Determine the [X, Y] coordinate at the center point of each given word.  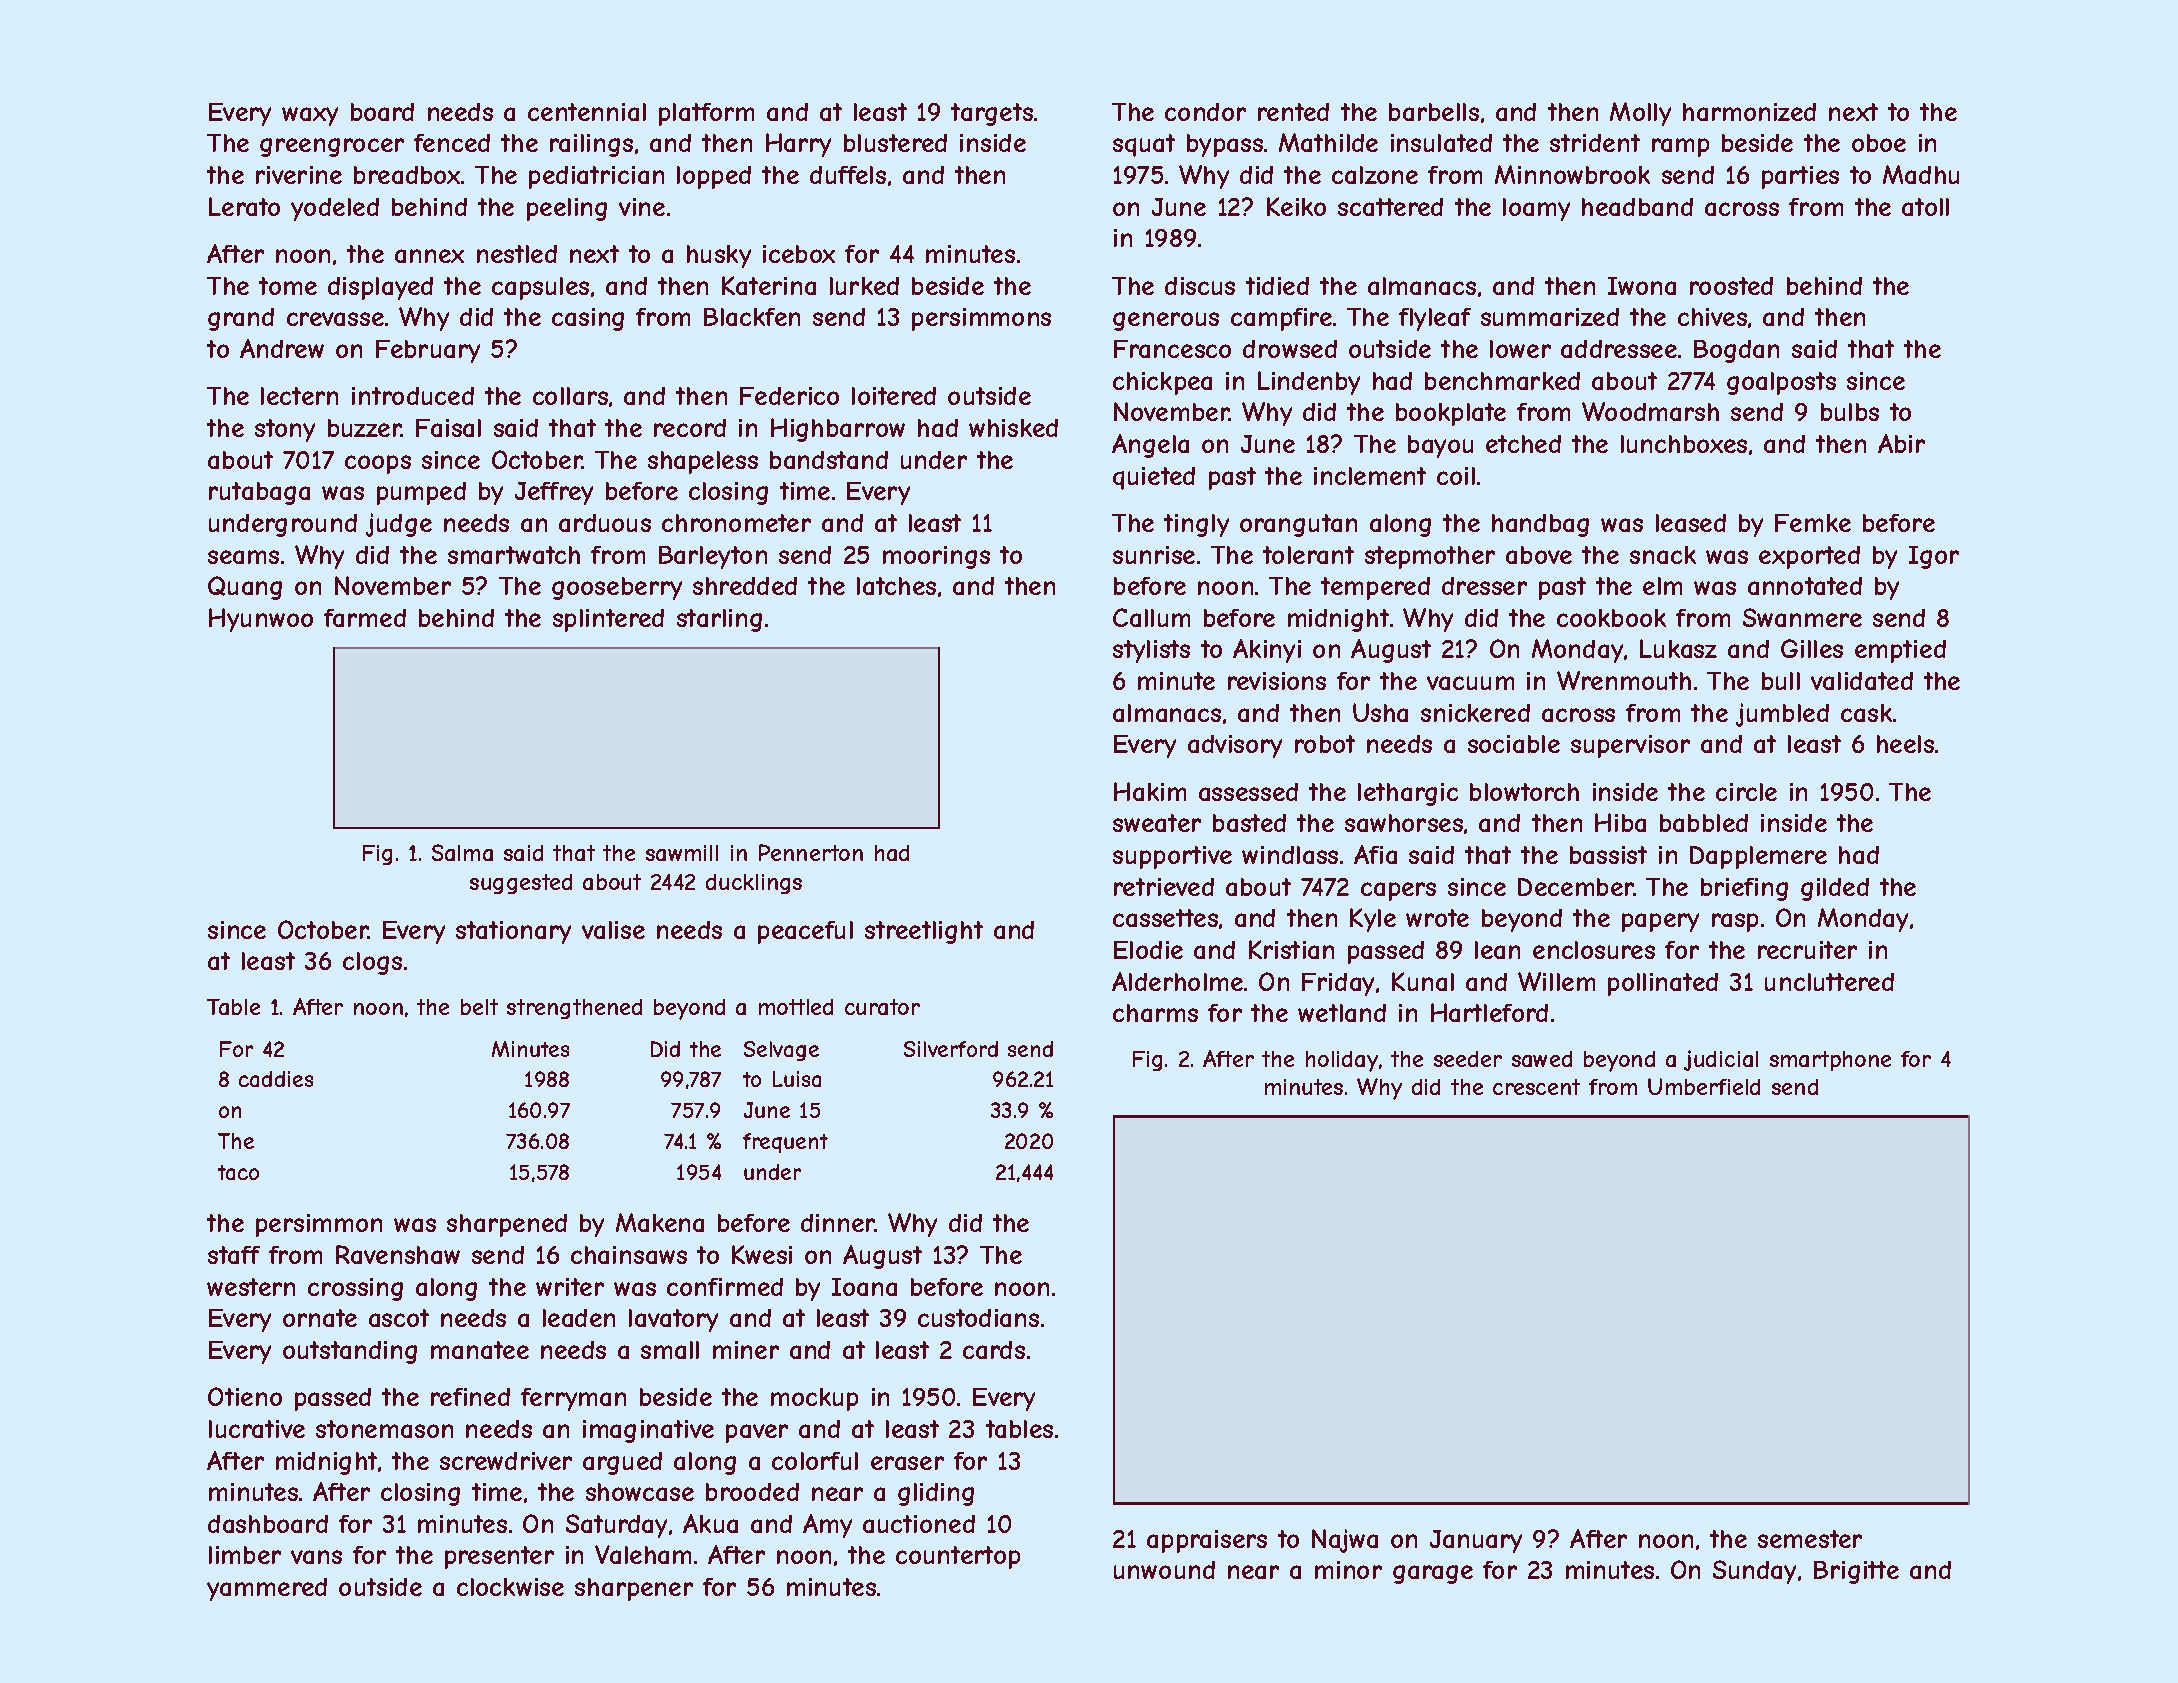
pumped [421, 493]
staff [234, 1255]
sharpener [634, 1589]
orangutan [1298, 525]
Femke [1813, 523]
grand [241, 319]
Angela [1150, 446]
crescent [1536, 1087]
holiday [1342, 1061]
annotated [1805, 586]
